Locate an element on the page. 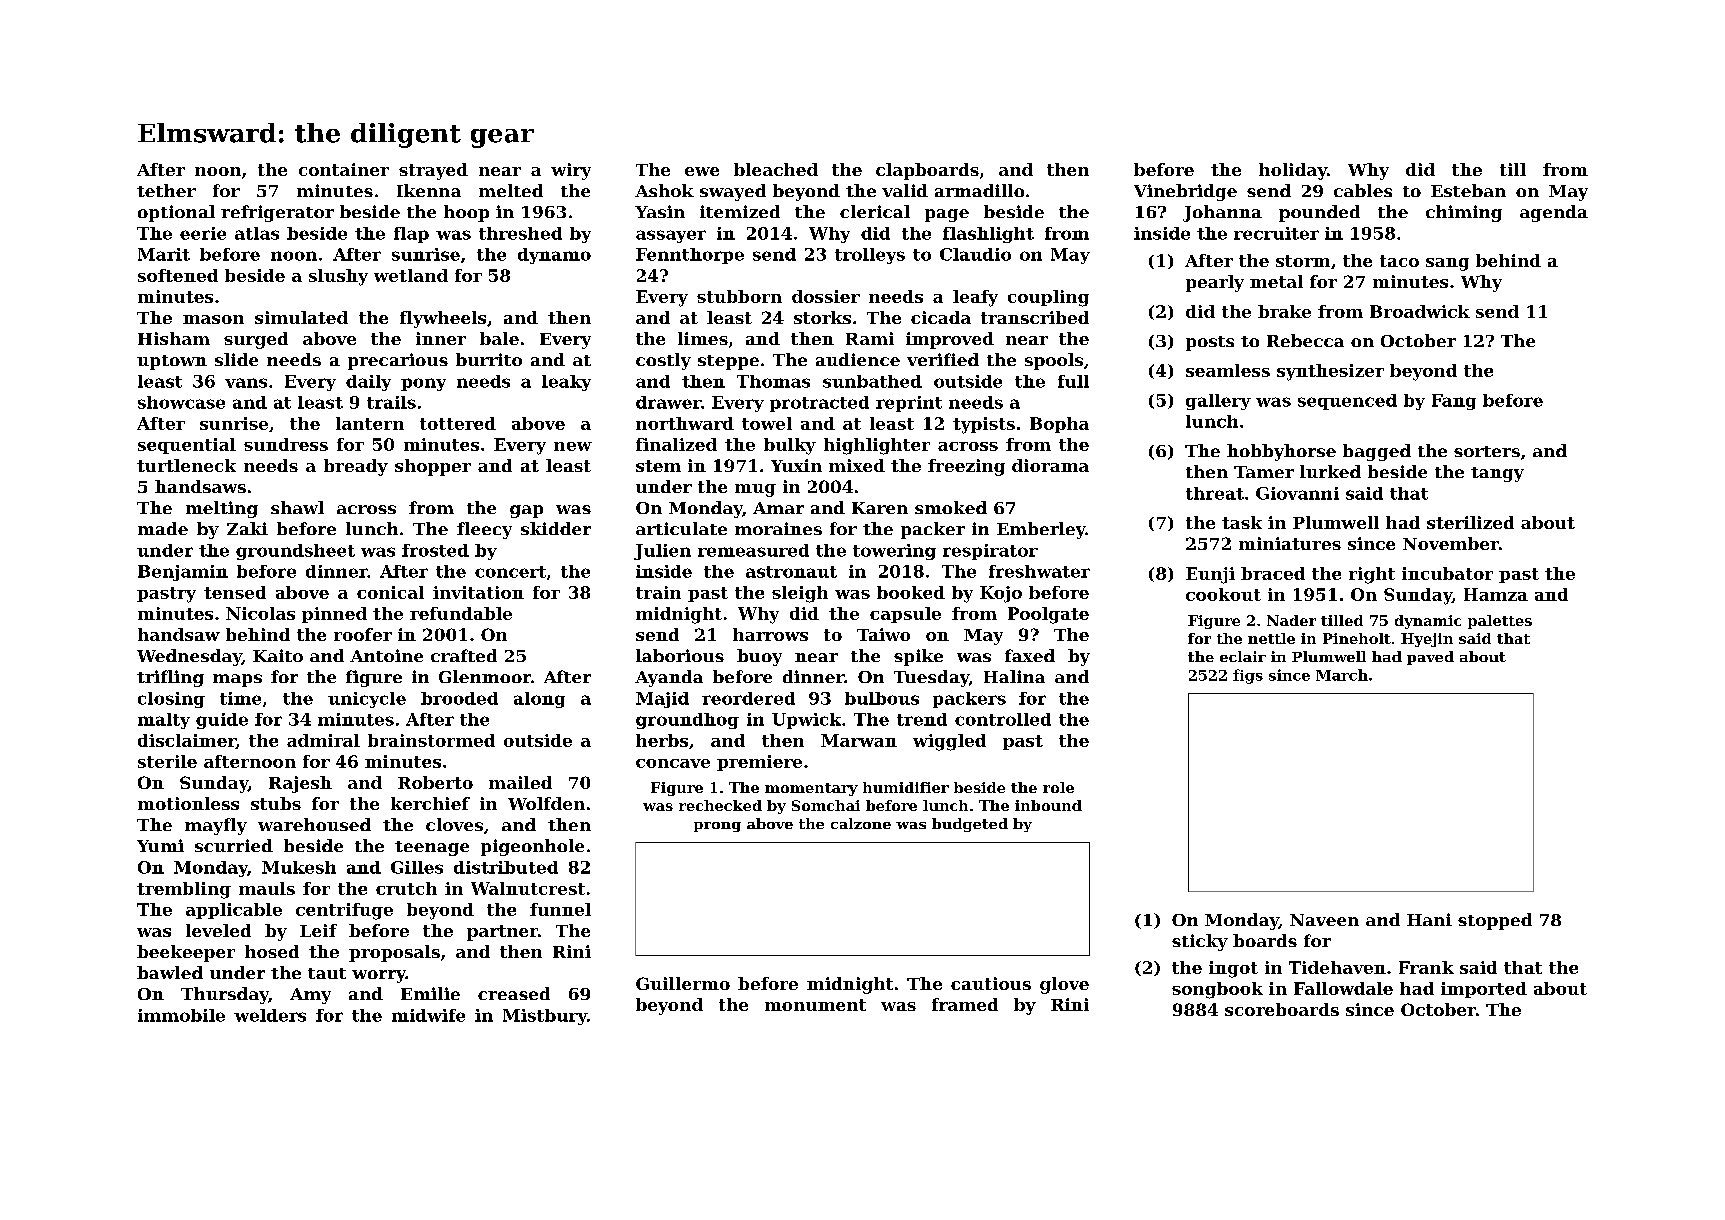  harrows is located at coordinates (770, 634).
